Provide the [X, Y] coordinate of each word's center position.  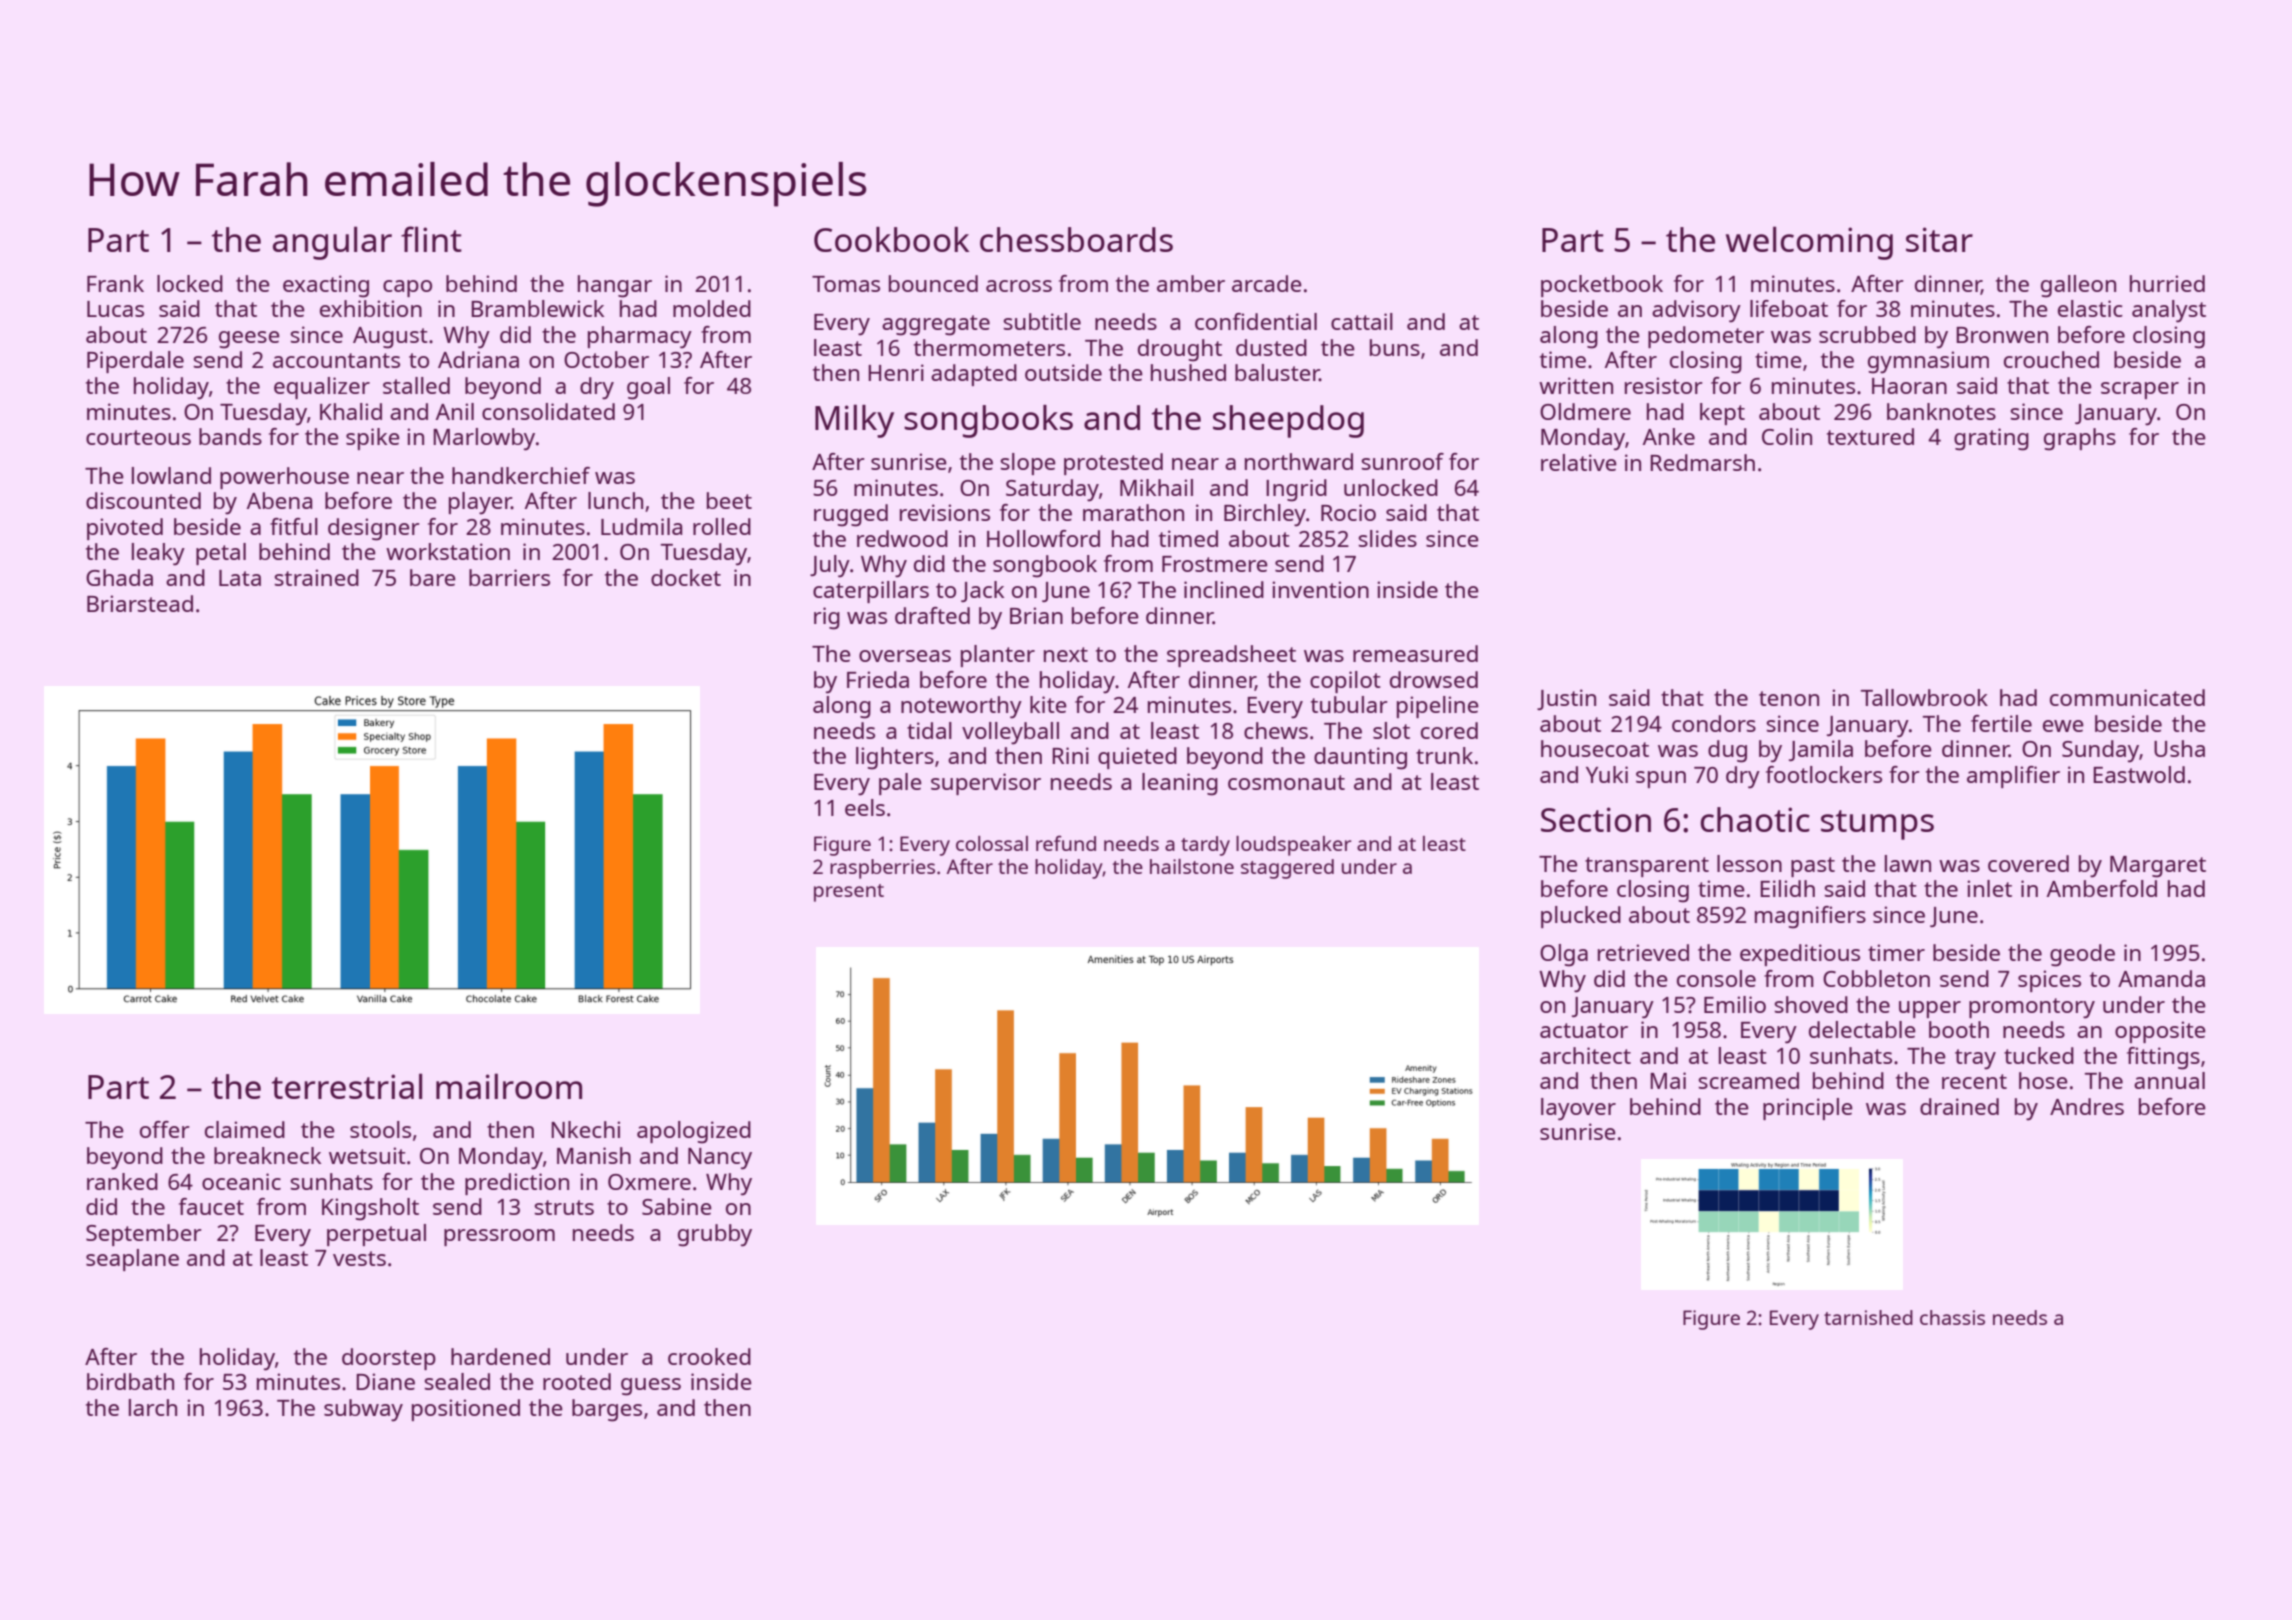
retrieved [1643, 952]
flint [431, 239]
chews [1276, 730]
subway [363, 1410]
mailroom [509, 1086]
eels [865, 807]
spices [2049, 981]
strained [316, 577]
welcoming [1809, 243]
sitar [1939, 239]
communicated [2127, 697]
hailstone [1192, 866]
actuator [1584, 1030]
